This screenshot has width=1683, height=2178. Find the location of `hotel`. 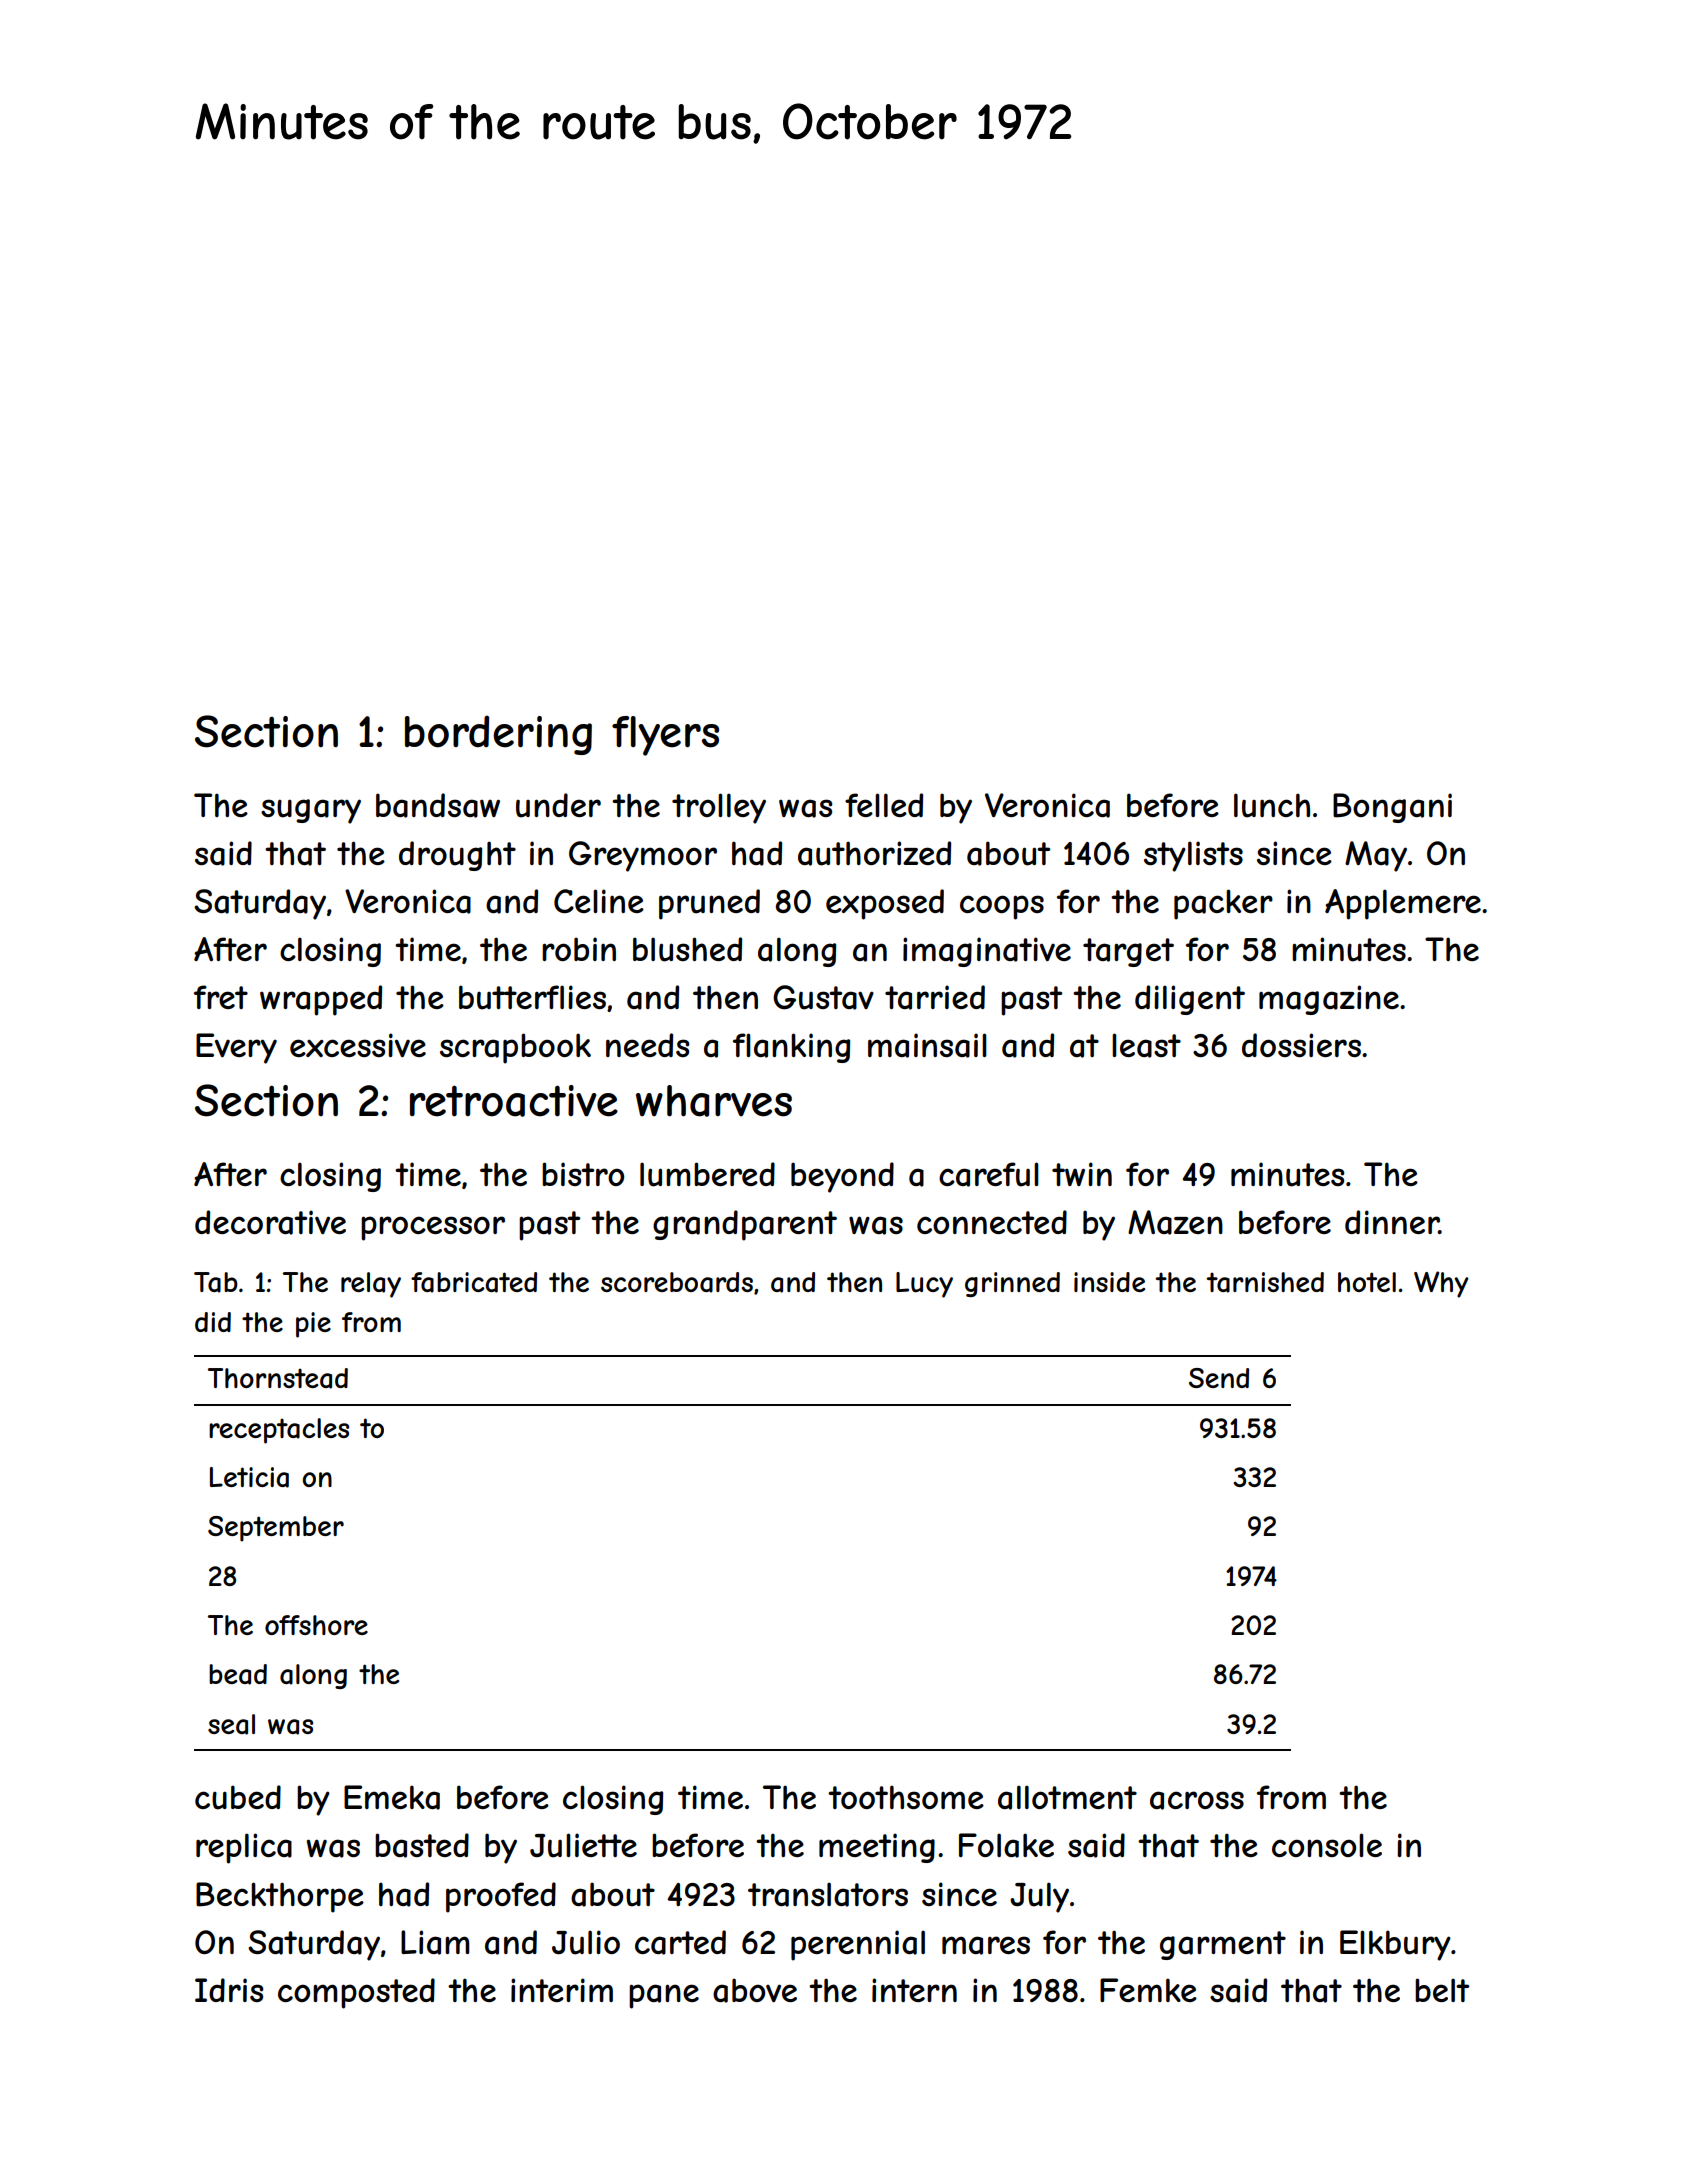

hotel is located at coordinates (1367, 1282).
